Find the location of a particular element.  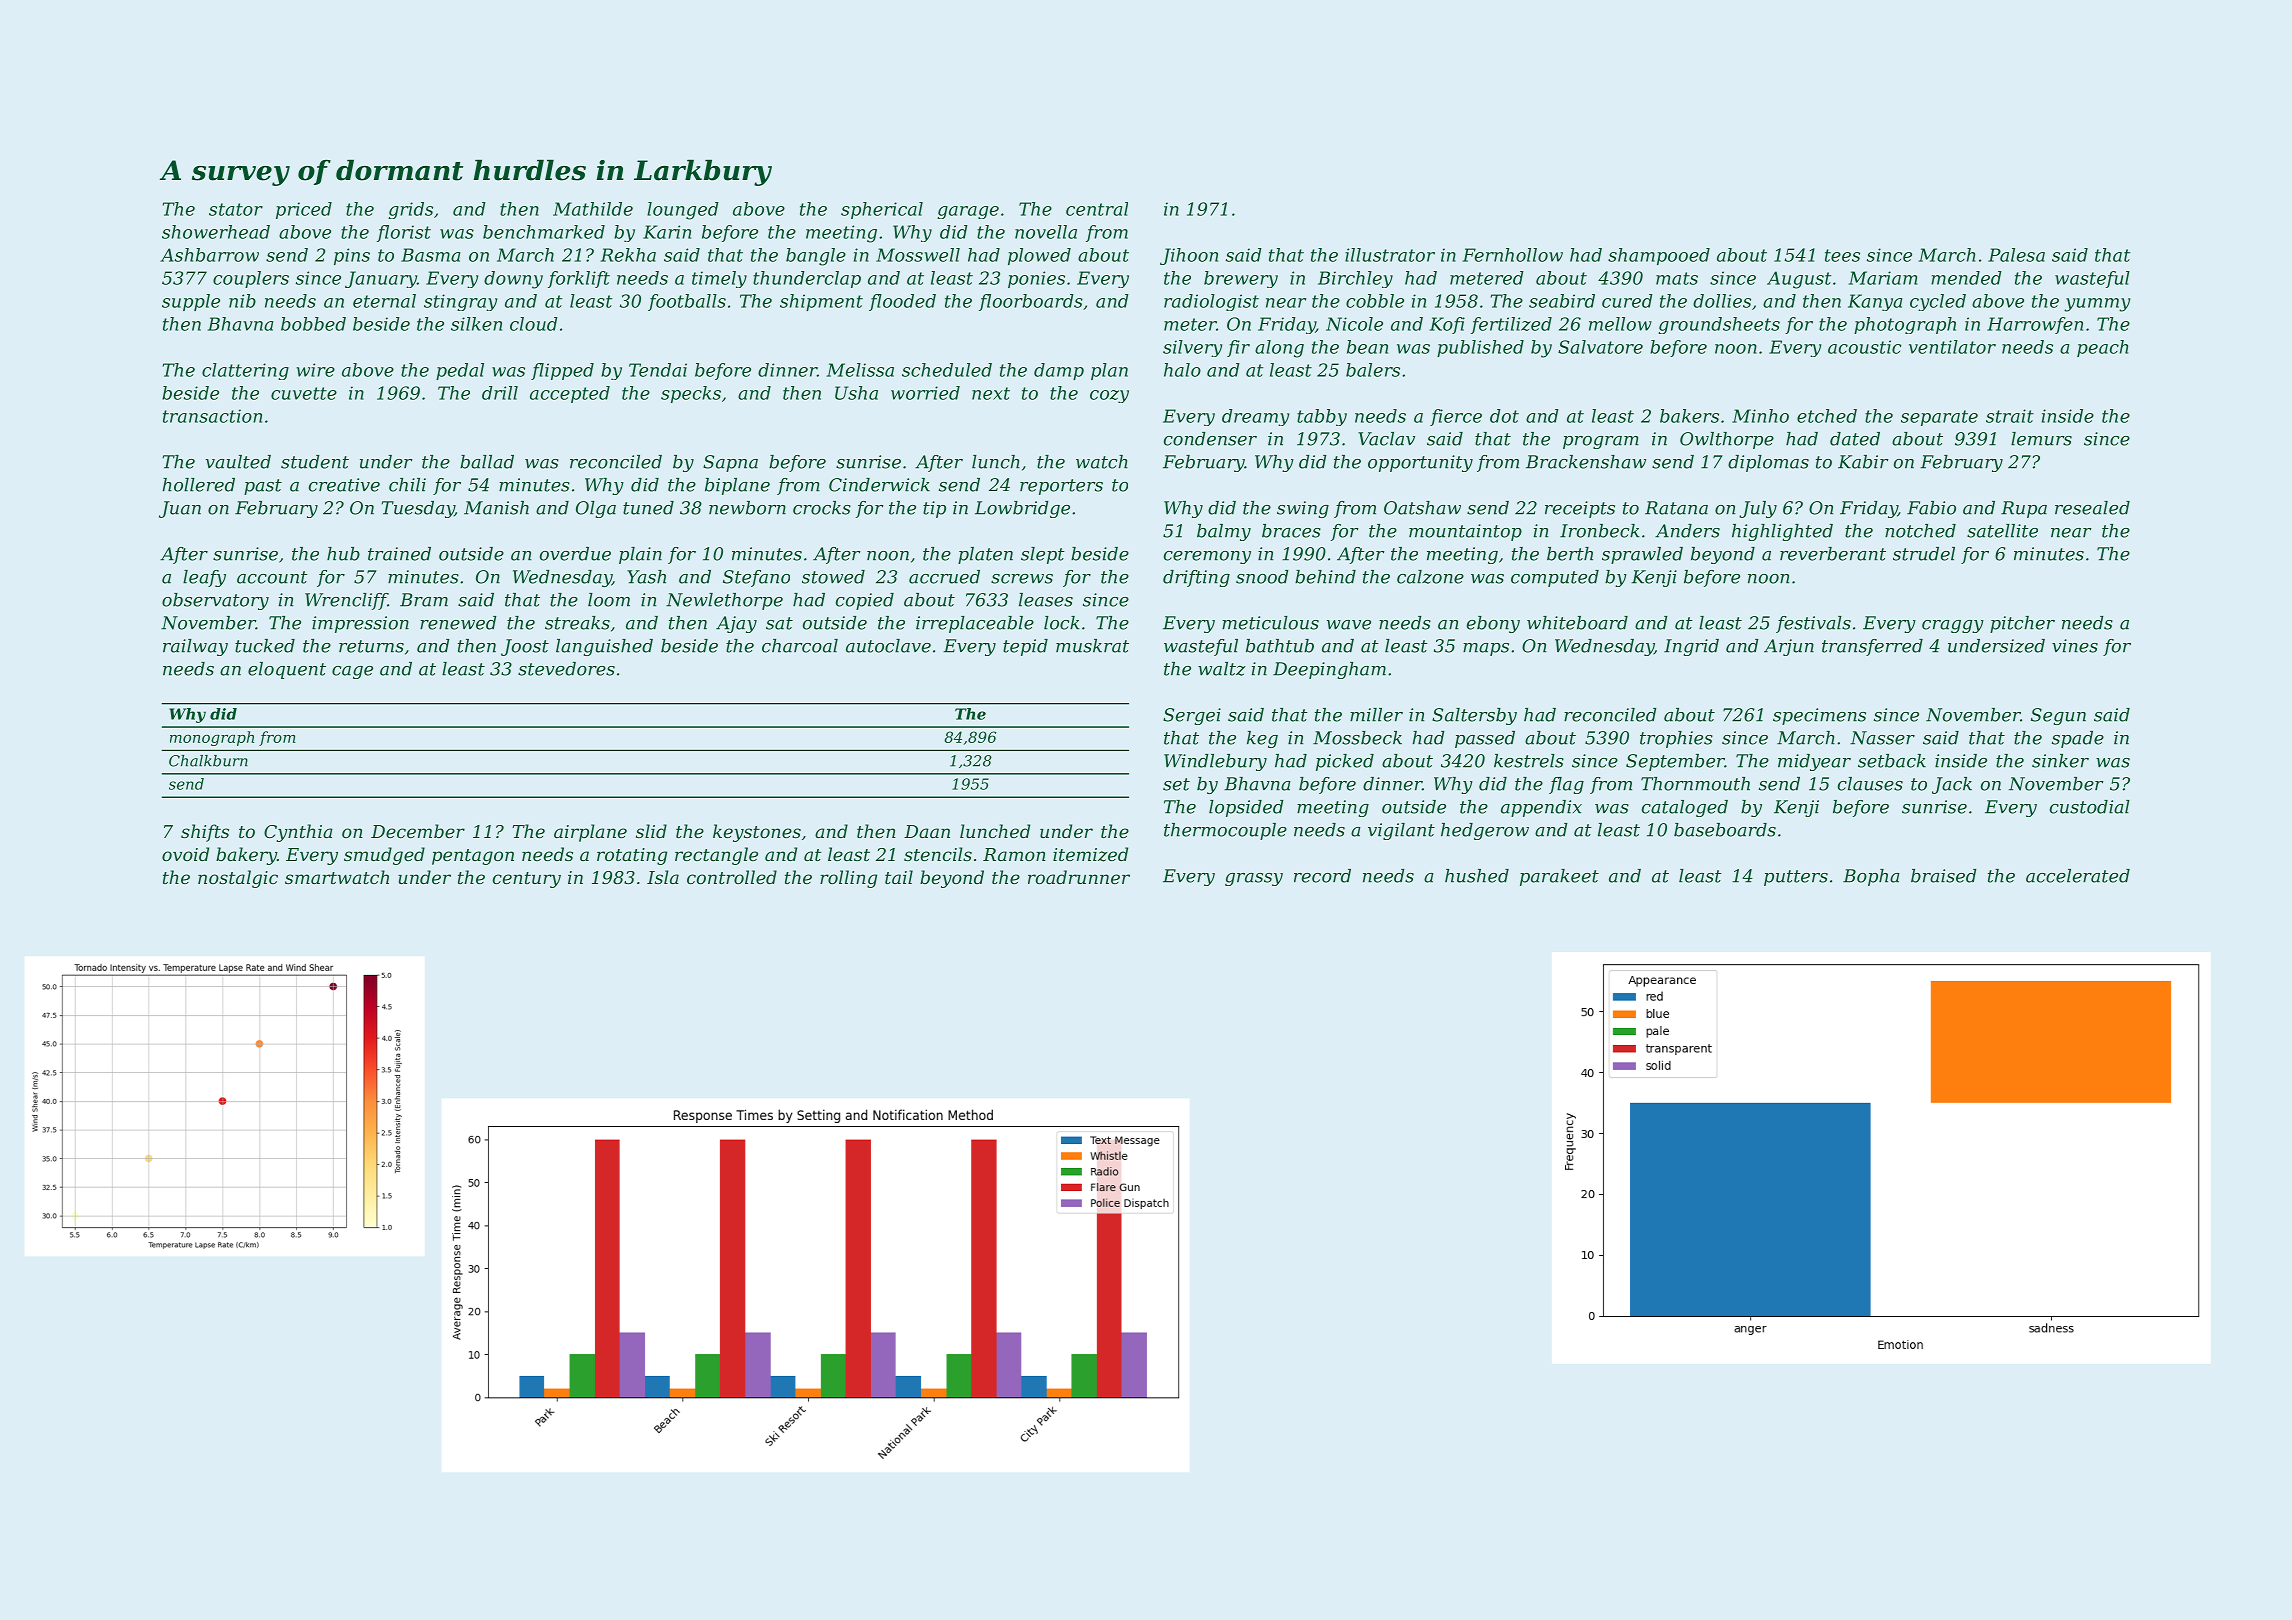

braised is located at coordinates (1943, 876).
